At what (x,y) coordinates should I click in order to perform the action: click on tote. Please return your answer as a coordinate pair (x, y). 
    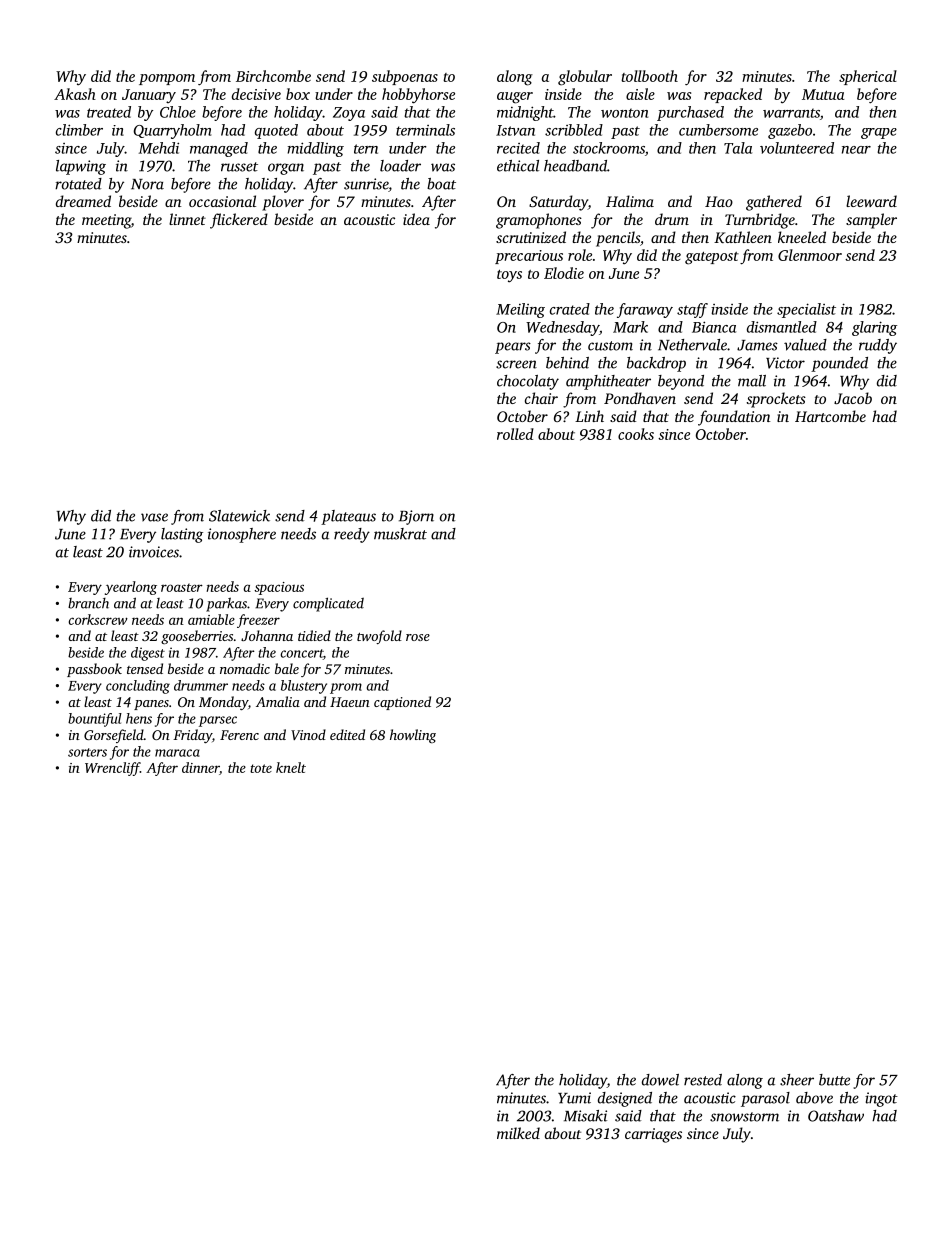
    Looking at the image, I should click on (261, 768).
